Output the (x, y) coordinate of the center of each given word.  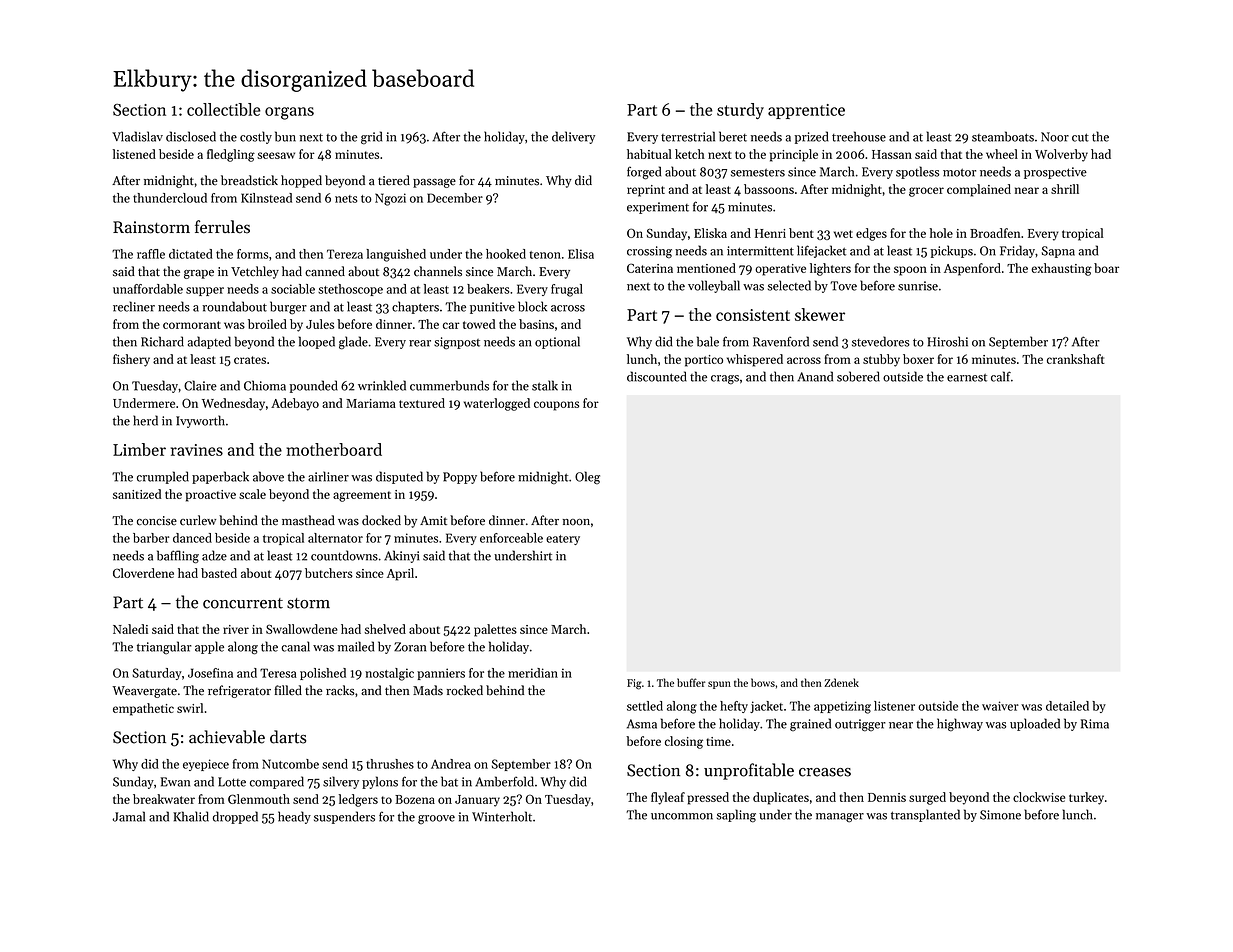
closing (684, 742)
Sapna (1058, 252)
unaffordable (148, 289)
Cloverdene (143, 573)
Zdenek (841, 682)
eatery (563, 540)
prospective (1055, 173)
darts (288, 737)
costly (256, 137)
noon (576, 522)
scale (252, 494)
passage (434, 183)
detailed (1067, 706)
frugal (567, 290)
